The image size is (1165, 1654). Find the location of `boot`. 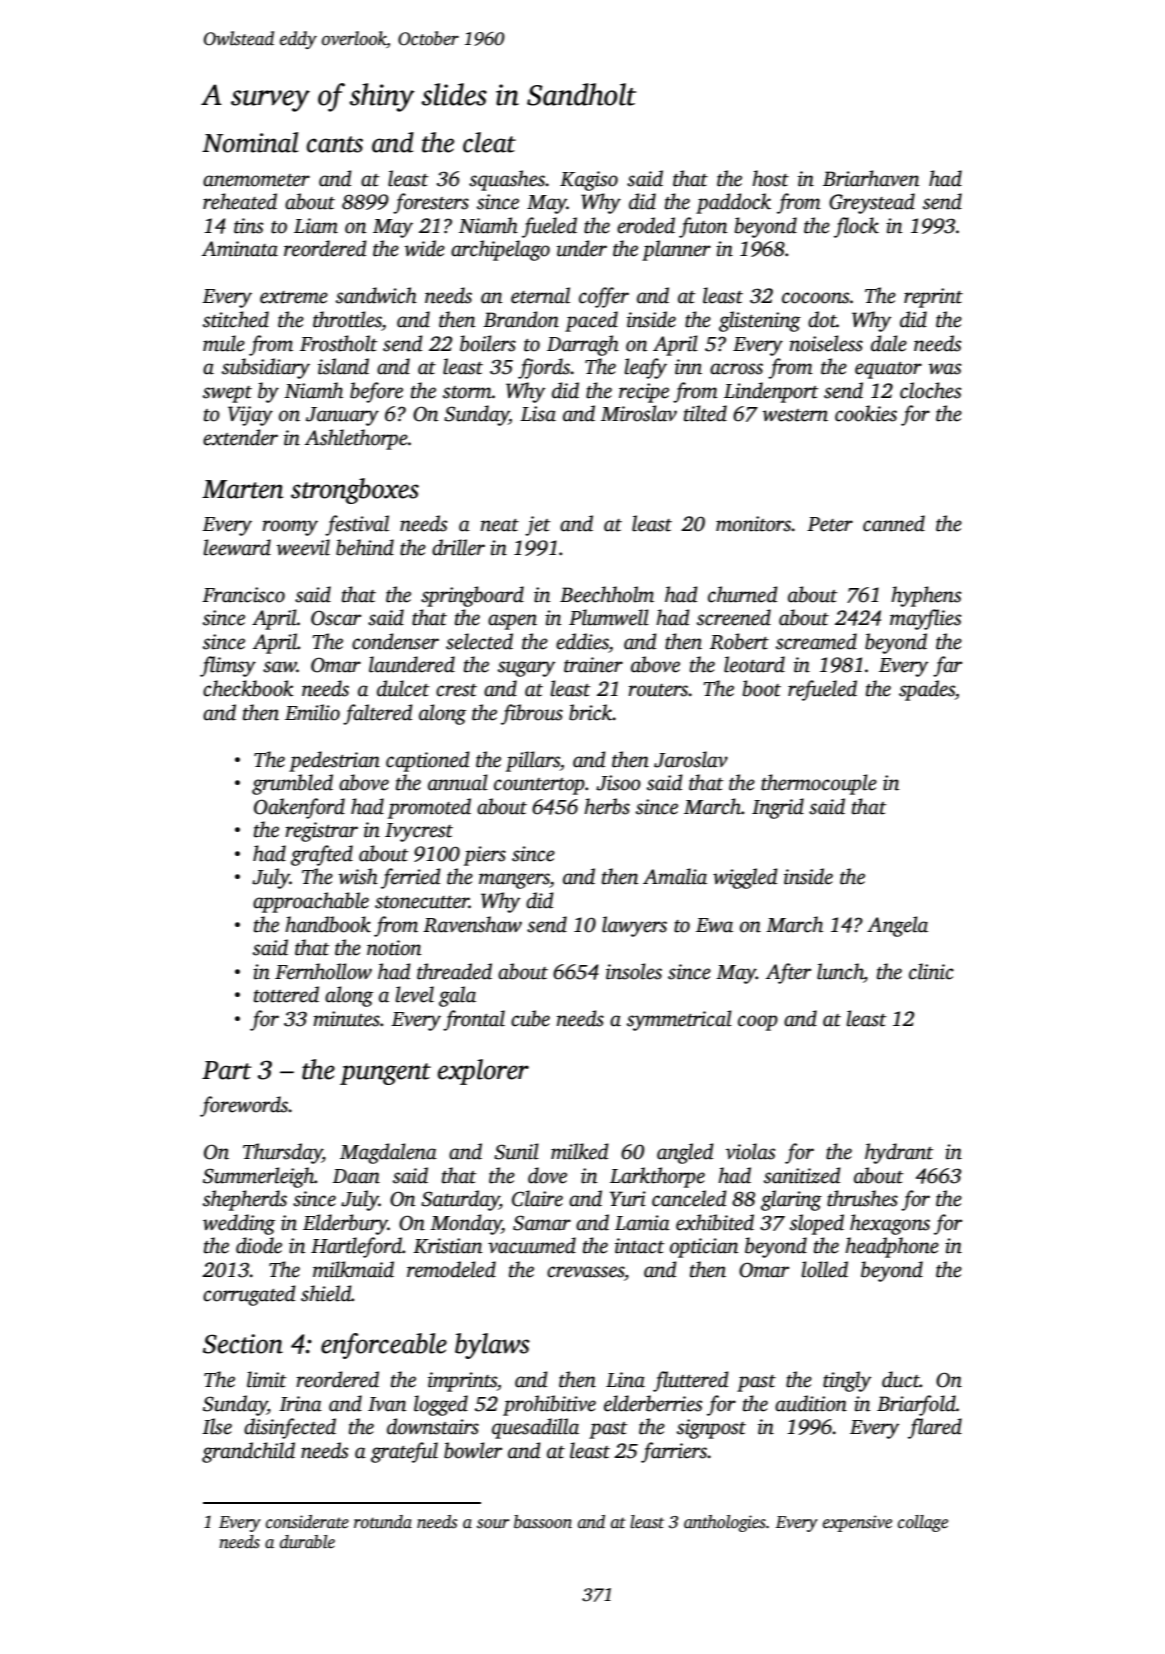

boot is located at coordinates (762, 688).
